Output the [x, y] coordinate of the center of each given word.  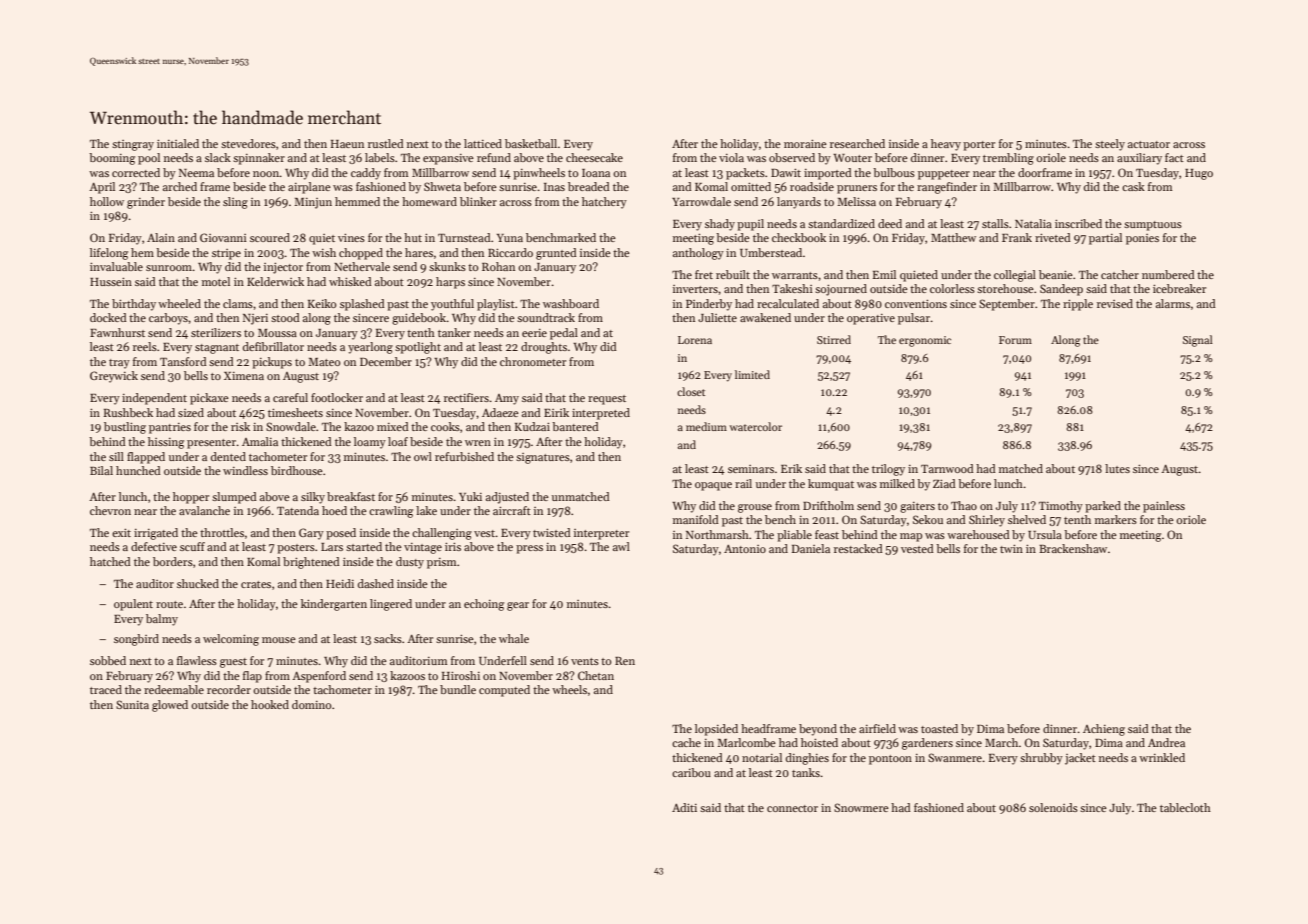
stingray [133, 145]
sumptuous [1153, 226]
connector [792, 808]
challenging [442, 534]
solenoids [1053, 807]
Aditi [684, 807]
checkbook [799, 237]
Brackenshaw [1073, 548]
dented [228, 456]
